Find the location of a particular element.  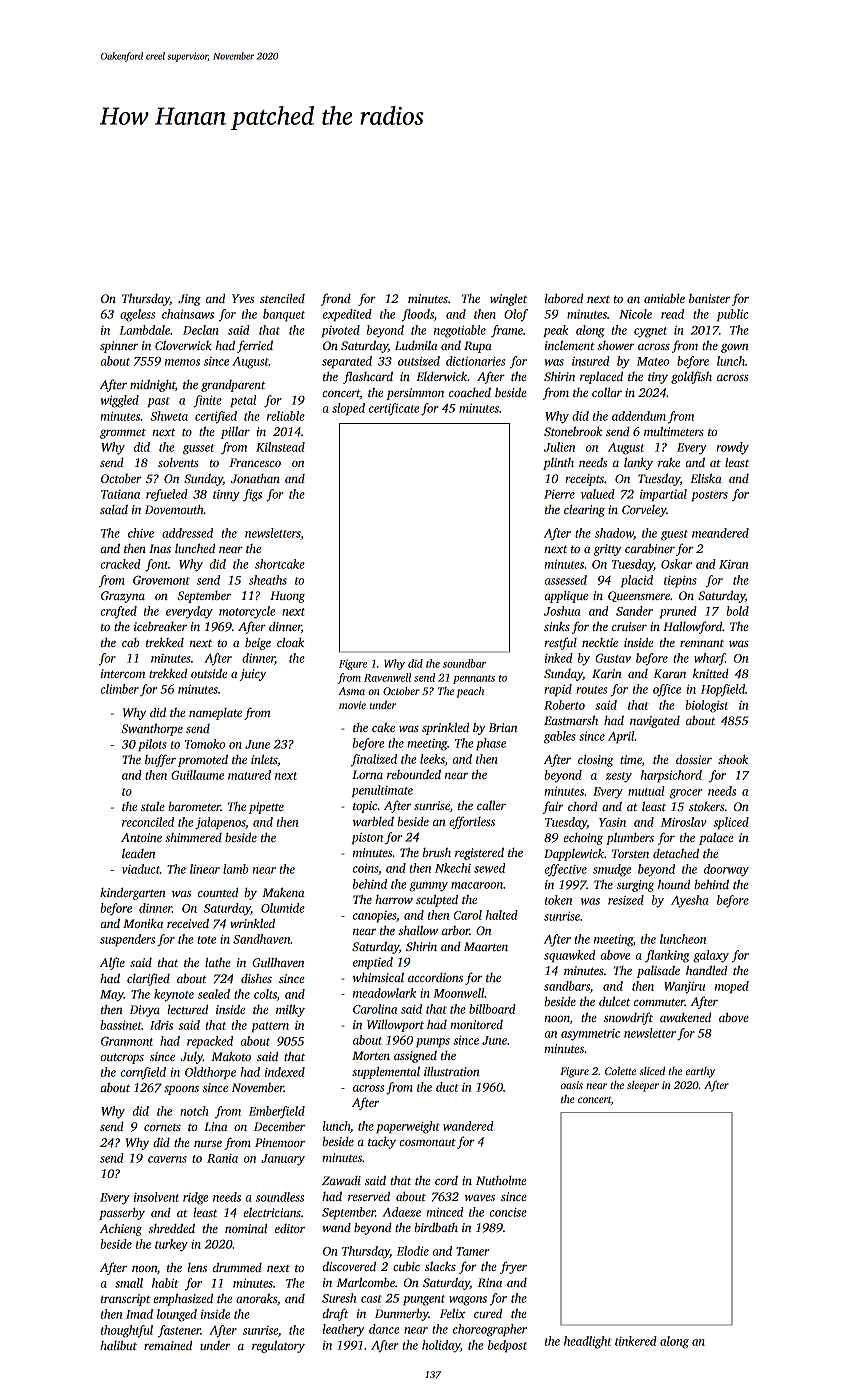

Hopfield is located at coordinates (723, 690).
